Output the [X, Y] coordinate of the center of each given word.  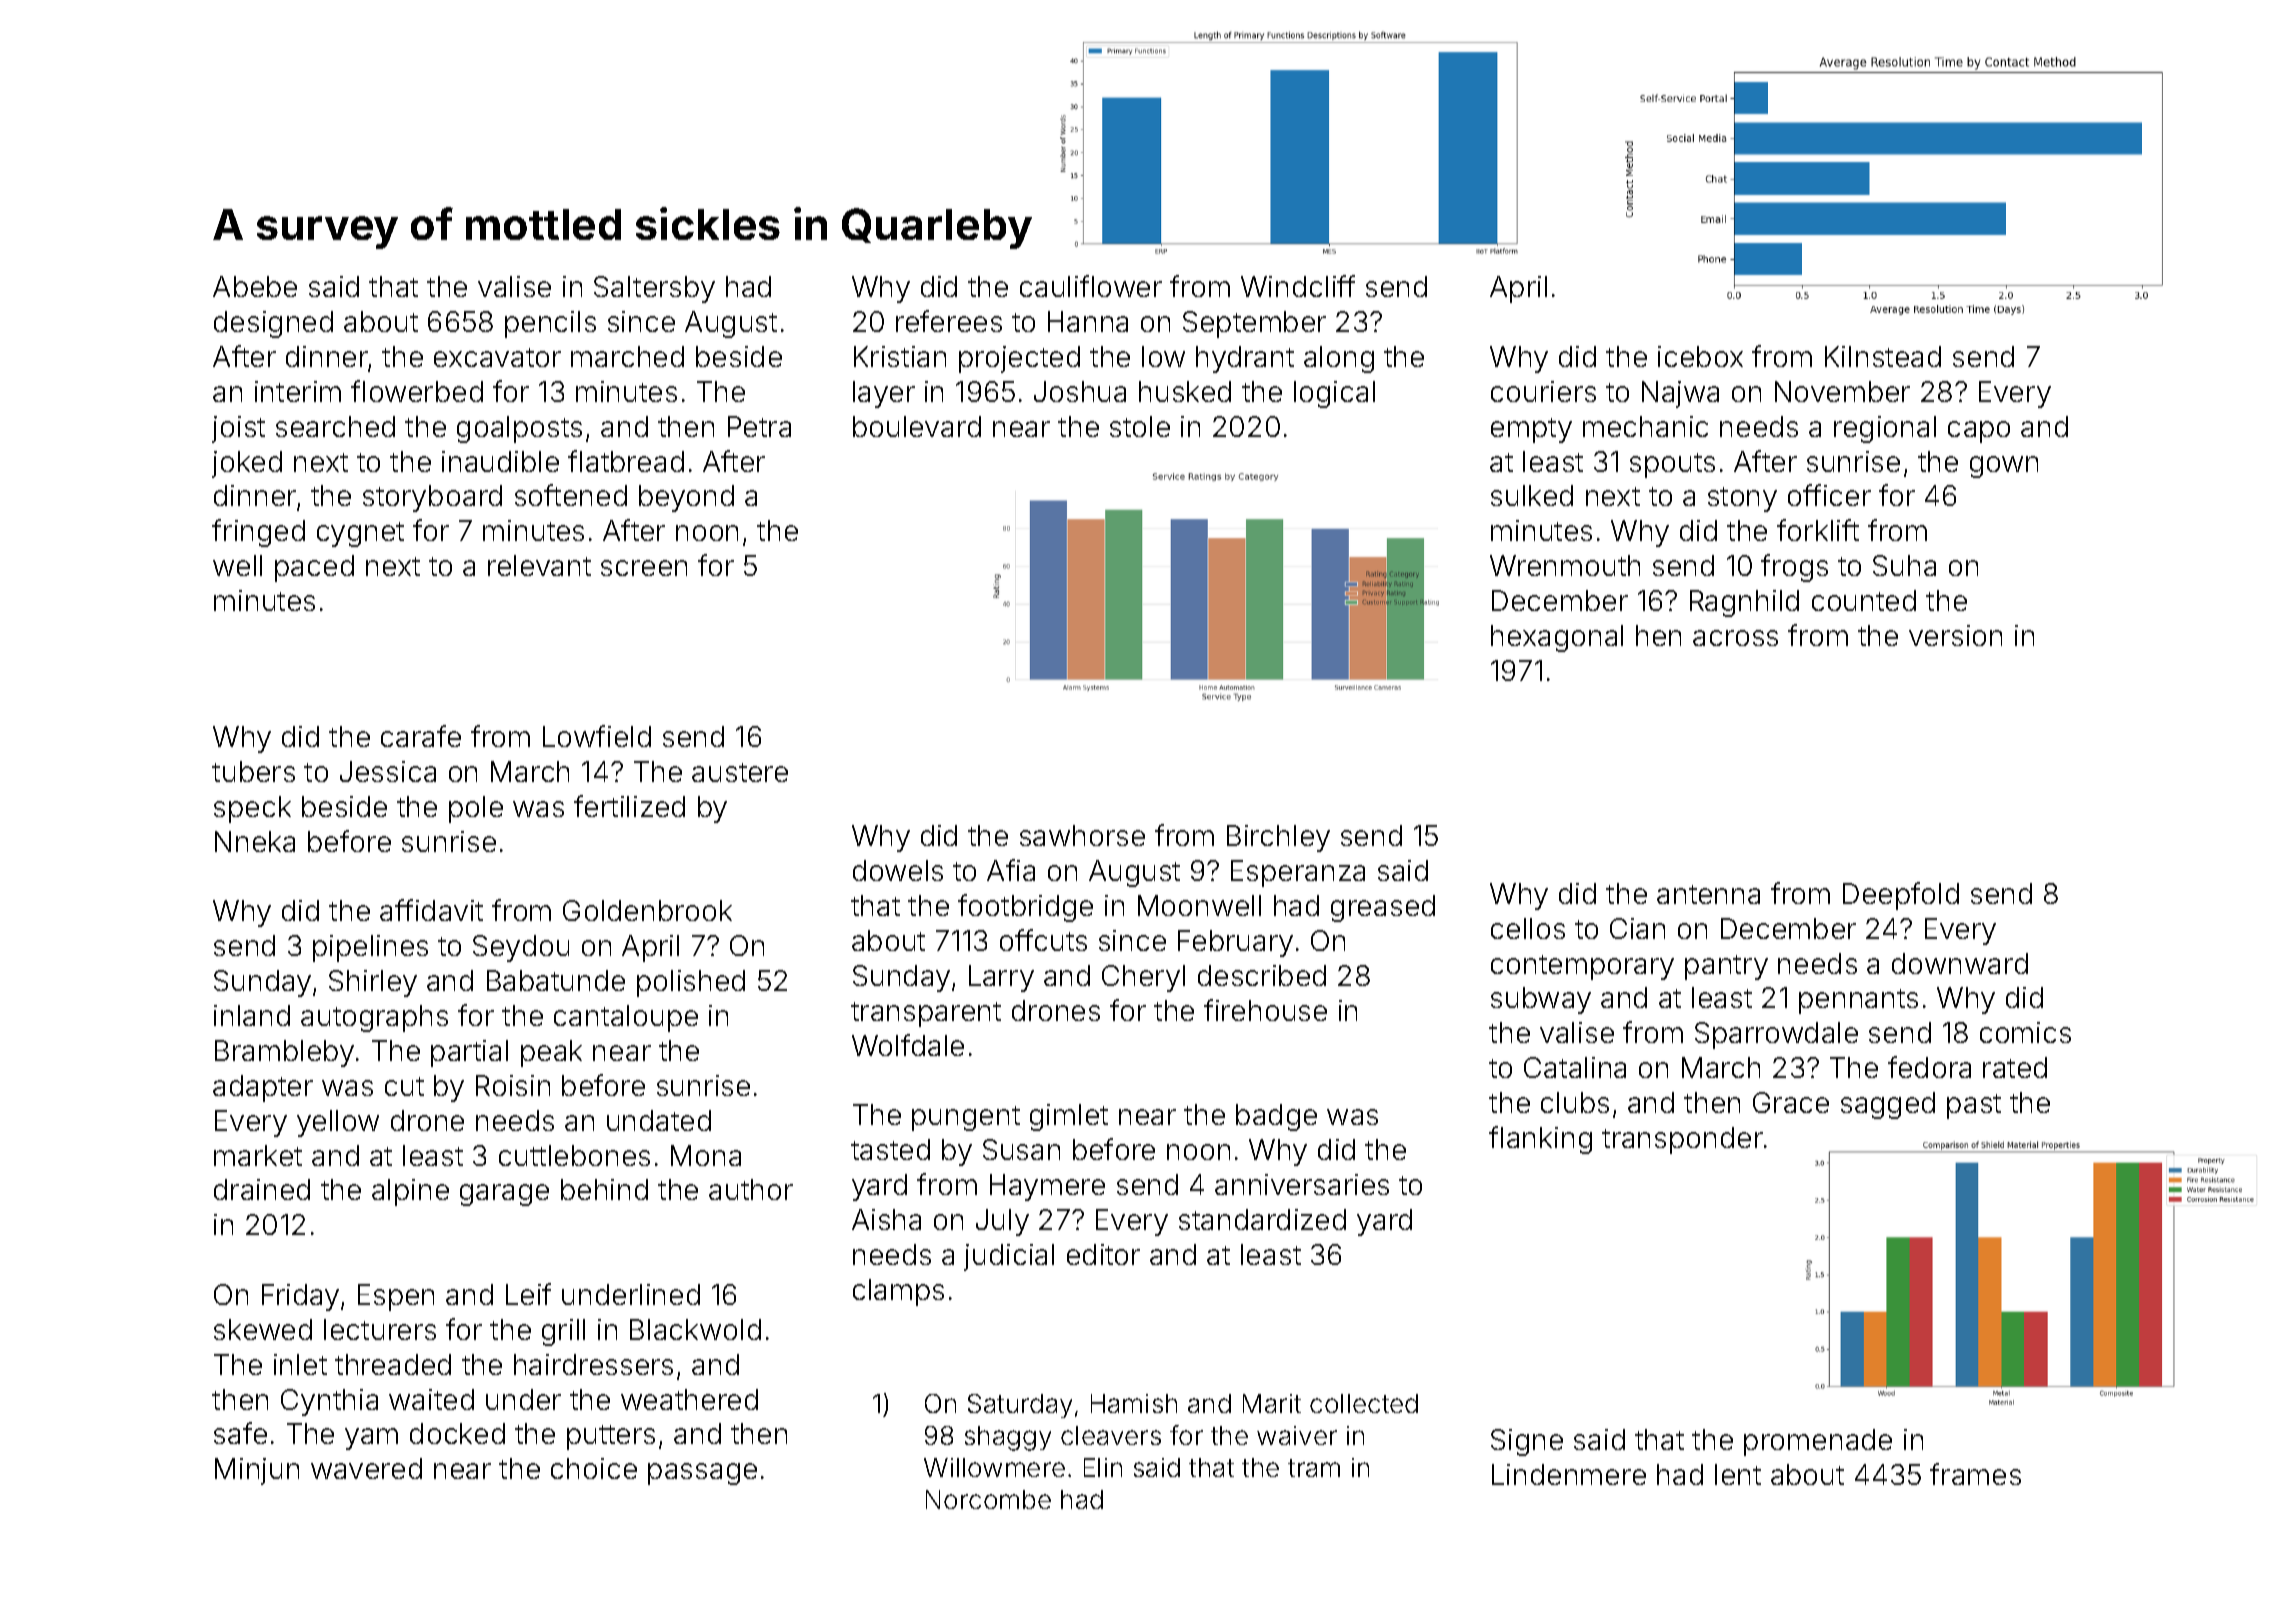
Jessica [388, 771]
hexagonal [1557, 638]
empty [1531, 430]
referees [949, 321]
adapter [263, 1088]
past [1974, 1106]
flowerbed [417, 391]
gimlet [1069, 1117]
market [258, 1155]
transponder [1682, 1140]
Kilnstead [1883, 356]
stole [1140, 426]
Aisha [886, 1219]
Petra [759, 426]
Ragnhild [1744, 603]
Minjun [257, 1471]
